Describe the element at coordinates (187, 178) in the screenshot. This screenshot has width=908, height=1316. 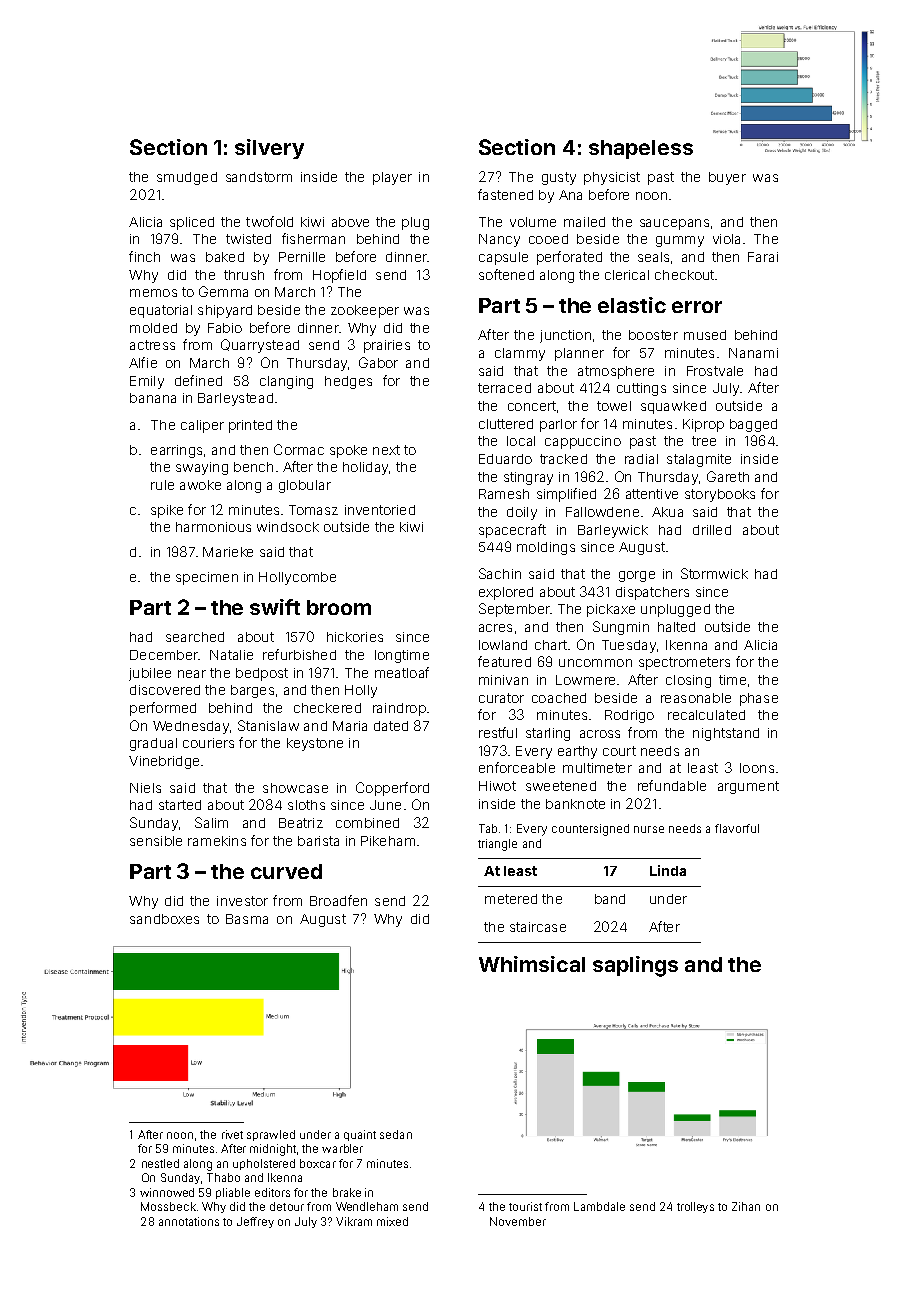
I see `smudged` at that location.
